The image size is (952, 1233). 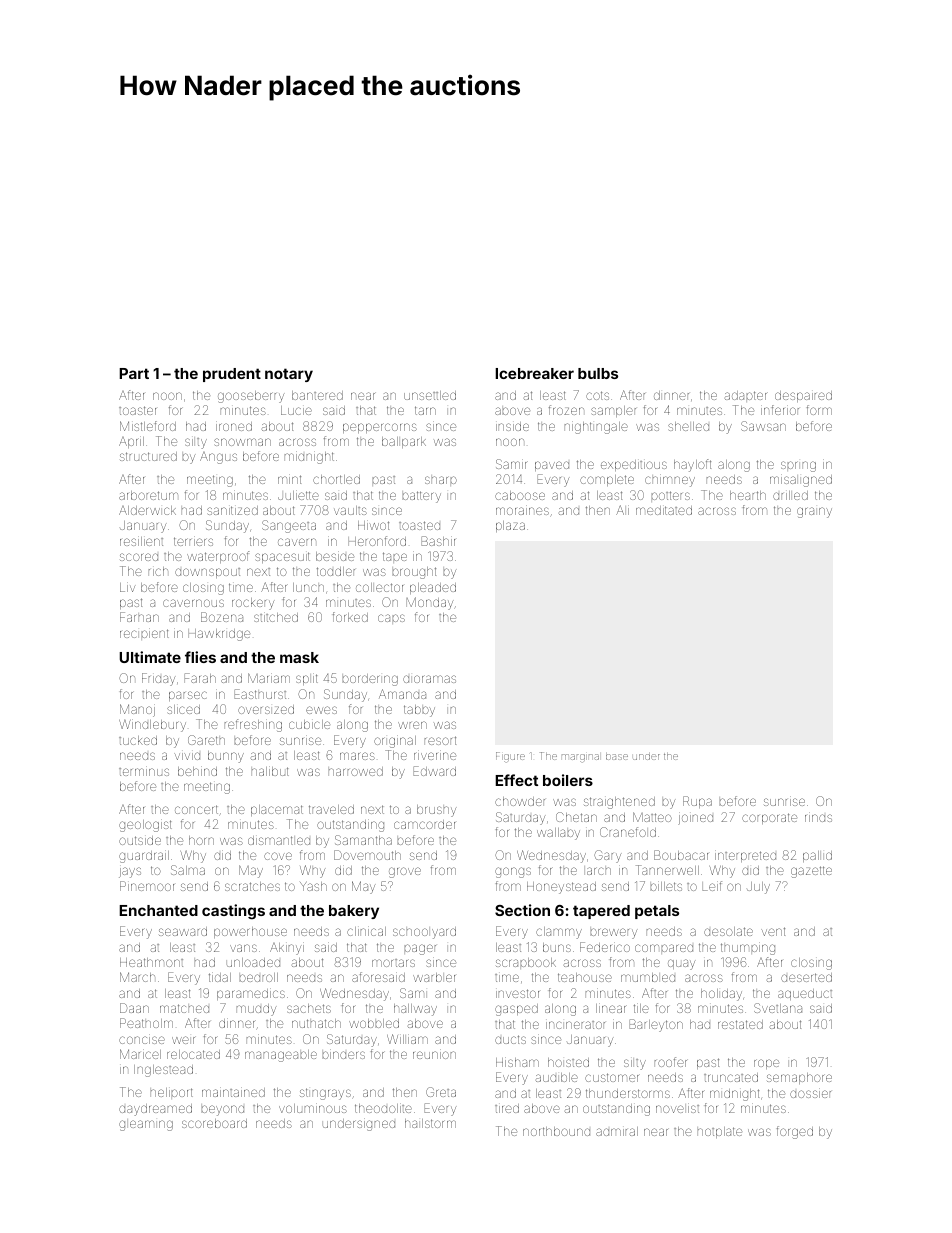 I want to click on original, so click(x=395, y=741).
